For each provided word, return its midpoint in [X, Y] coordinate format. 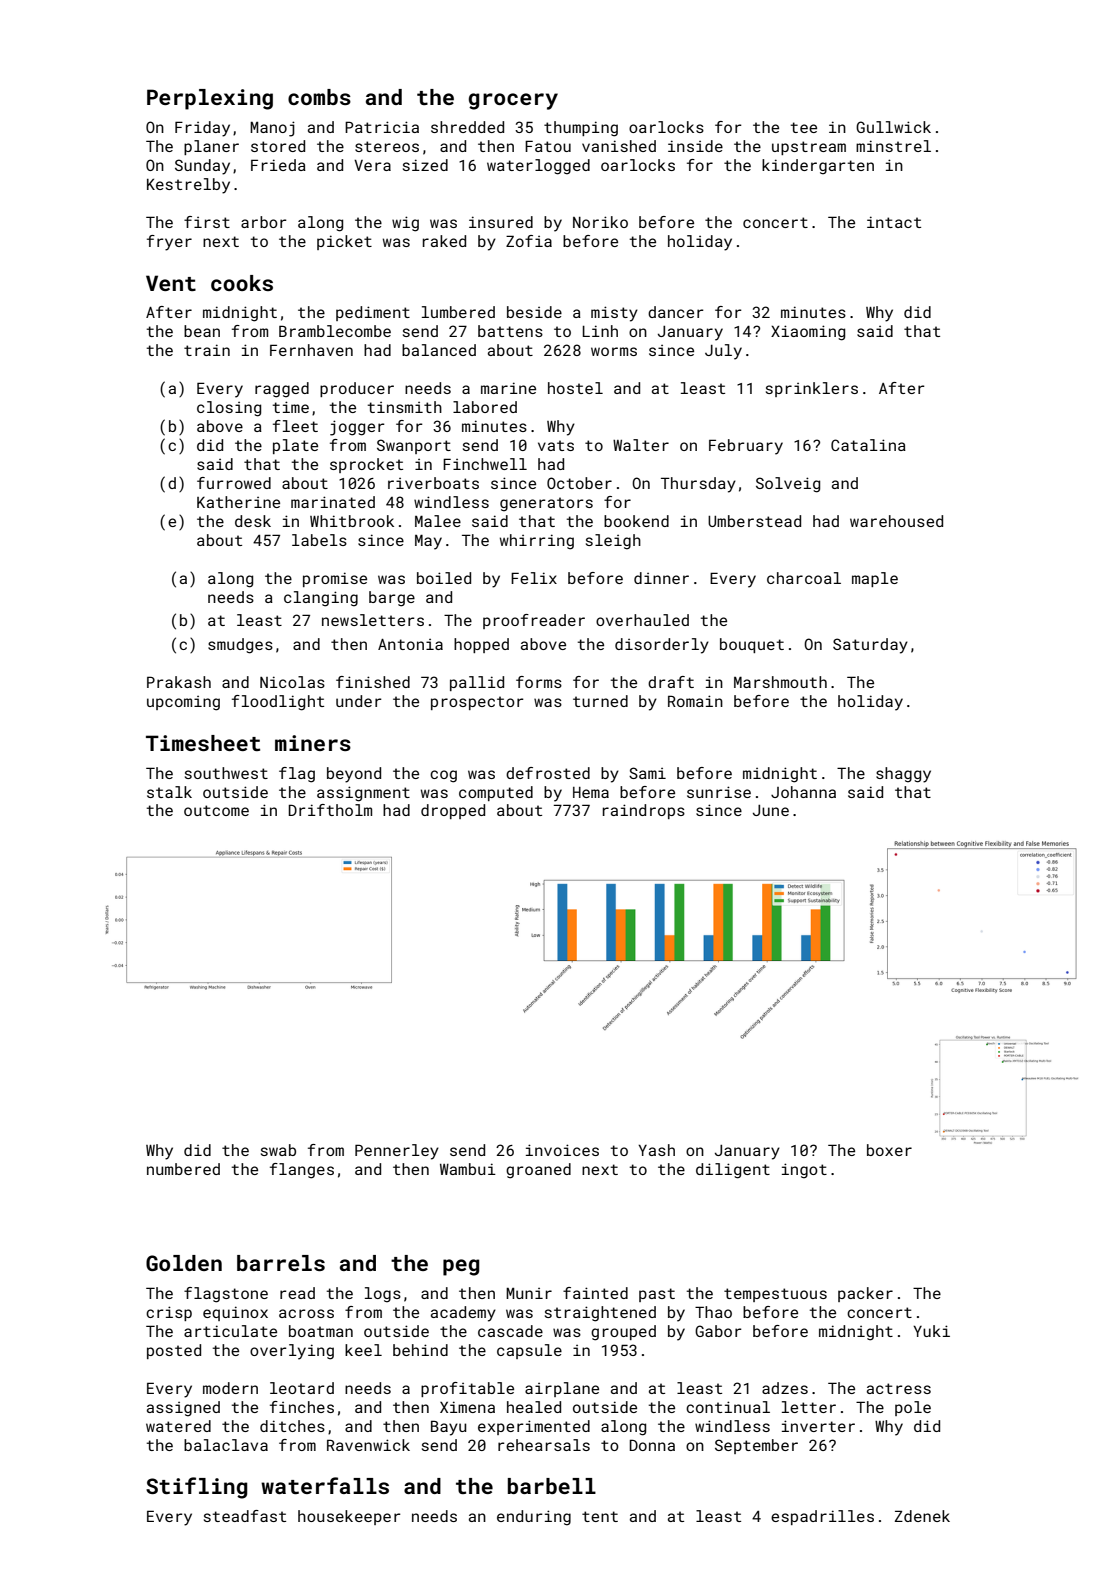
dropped [453, 811]
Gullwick [893, 127]
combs [319, 97]
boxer [889, 1150]
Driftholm [330, 810]
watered [178, 1426]
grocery [513, 101]
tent [600, 1516]
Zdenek [922, 1516]
